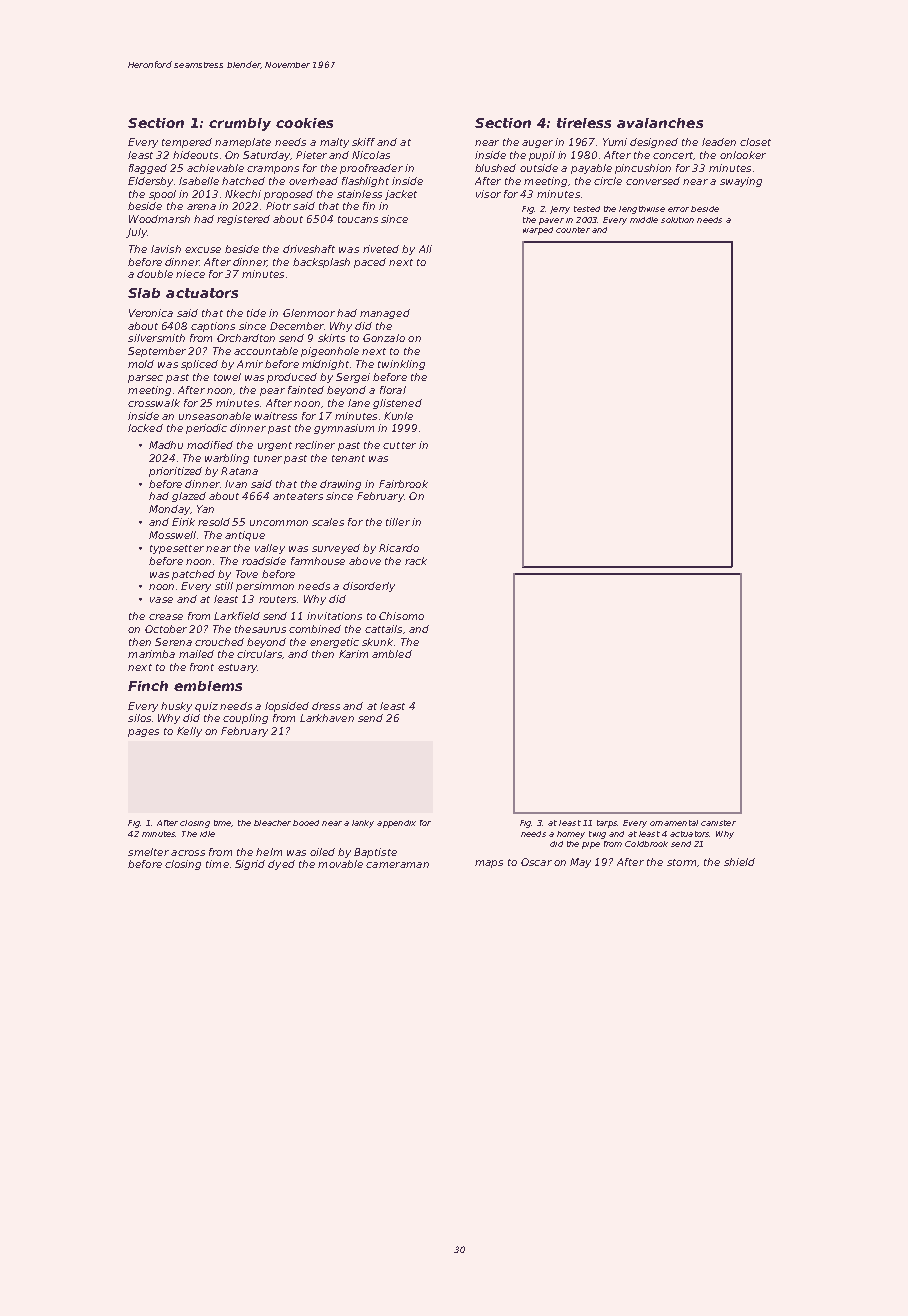 Image resolution: width=908 pixels, height=1316 pixels. Describe the element at coordinates (240, 124) in the screenshot. I see `crumbly` at that location.
